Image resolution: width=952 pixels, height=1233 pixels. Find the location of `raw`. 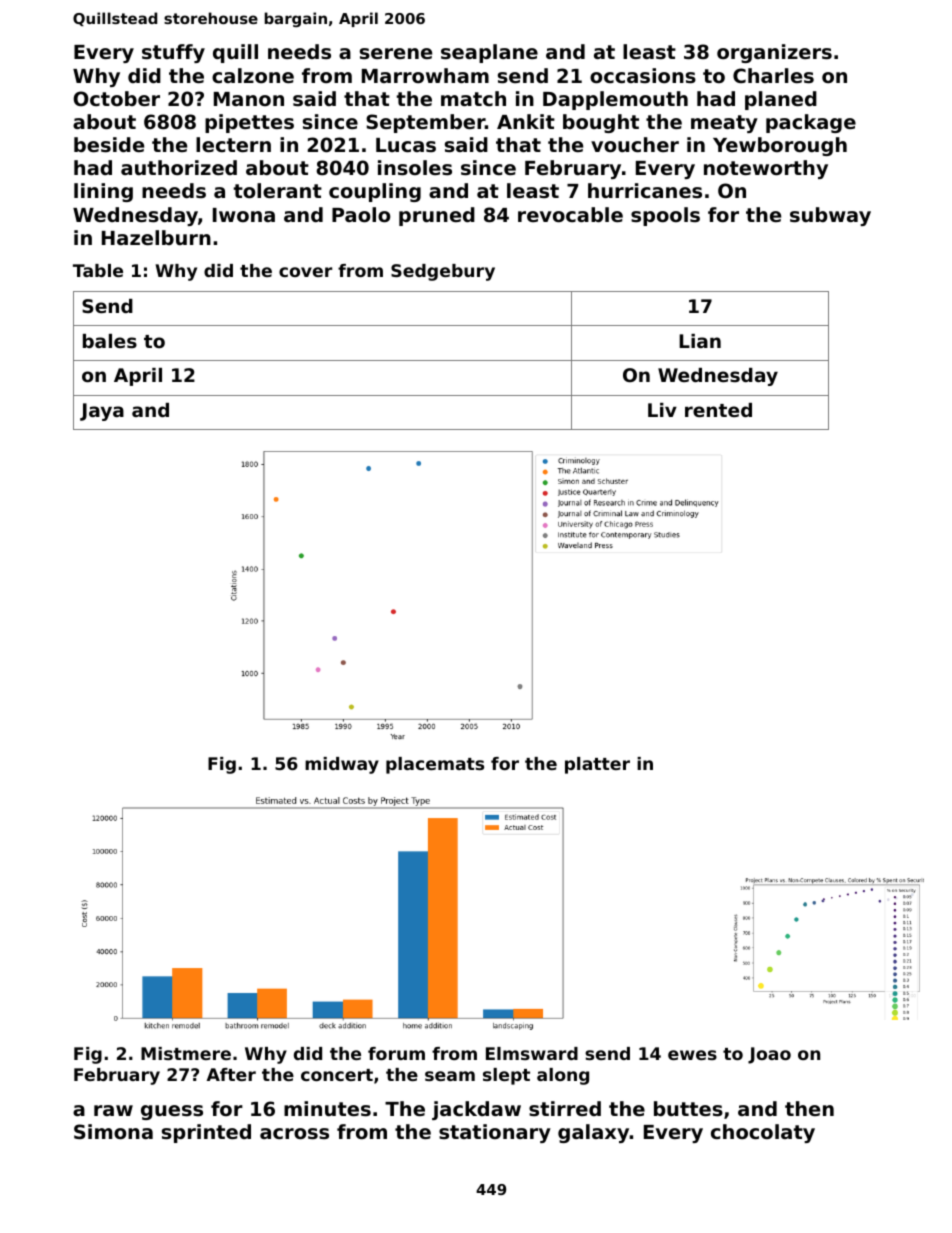

raw is located at coordinates (113, 1110).
